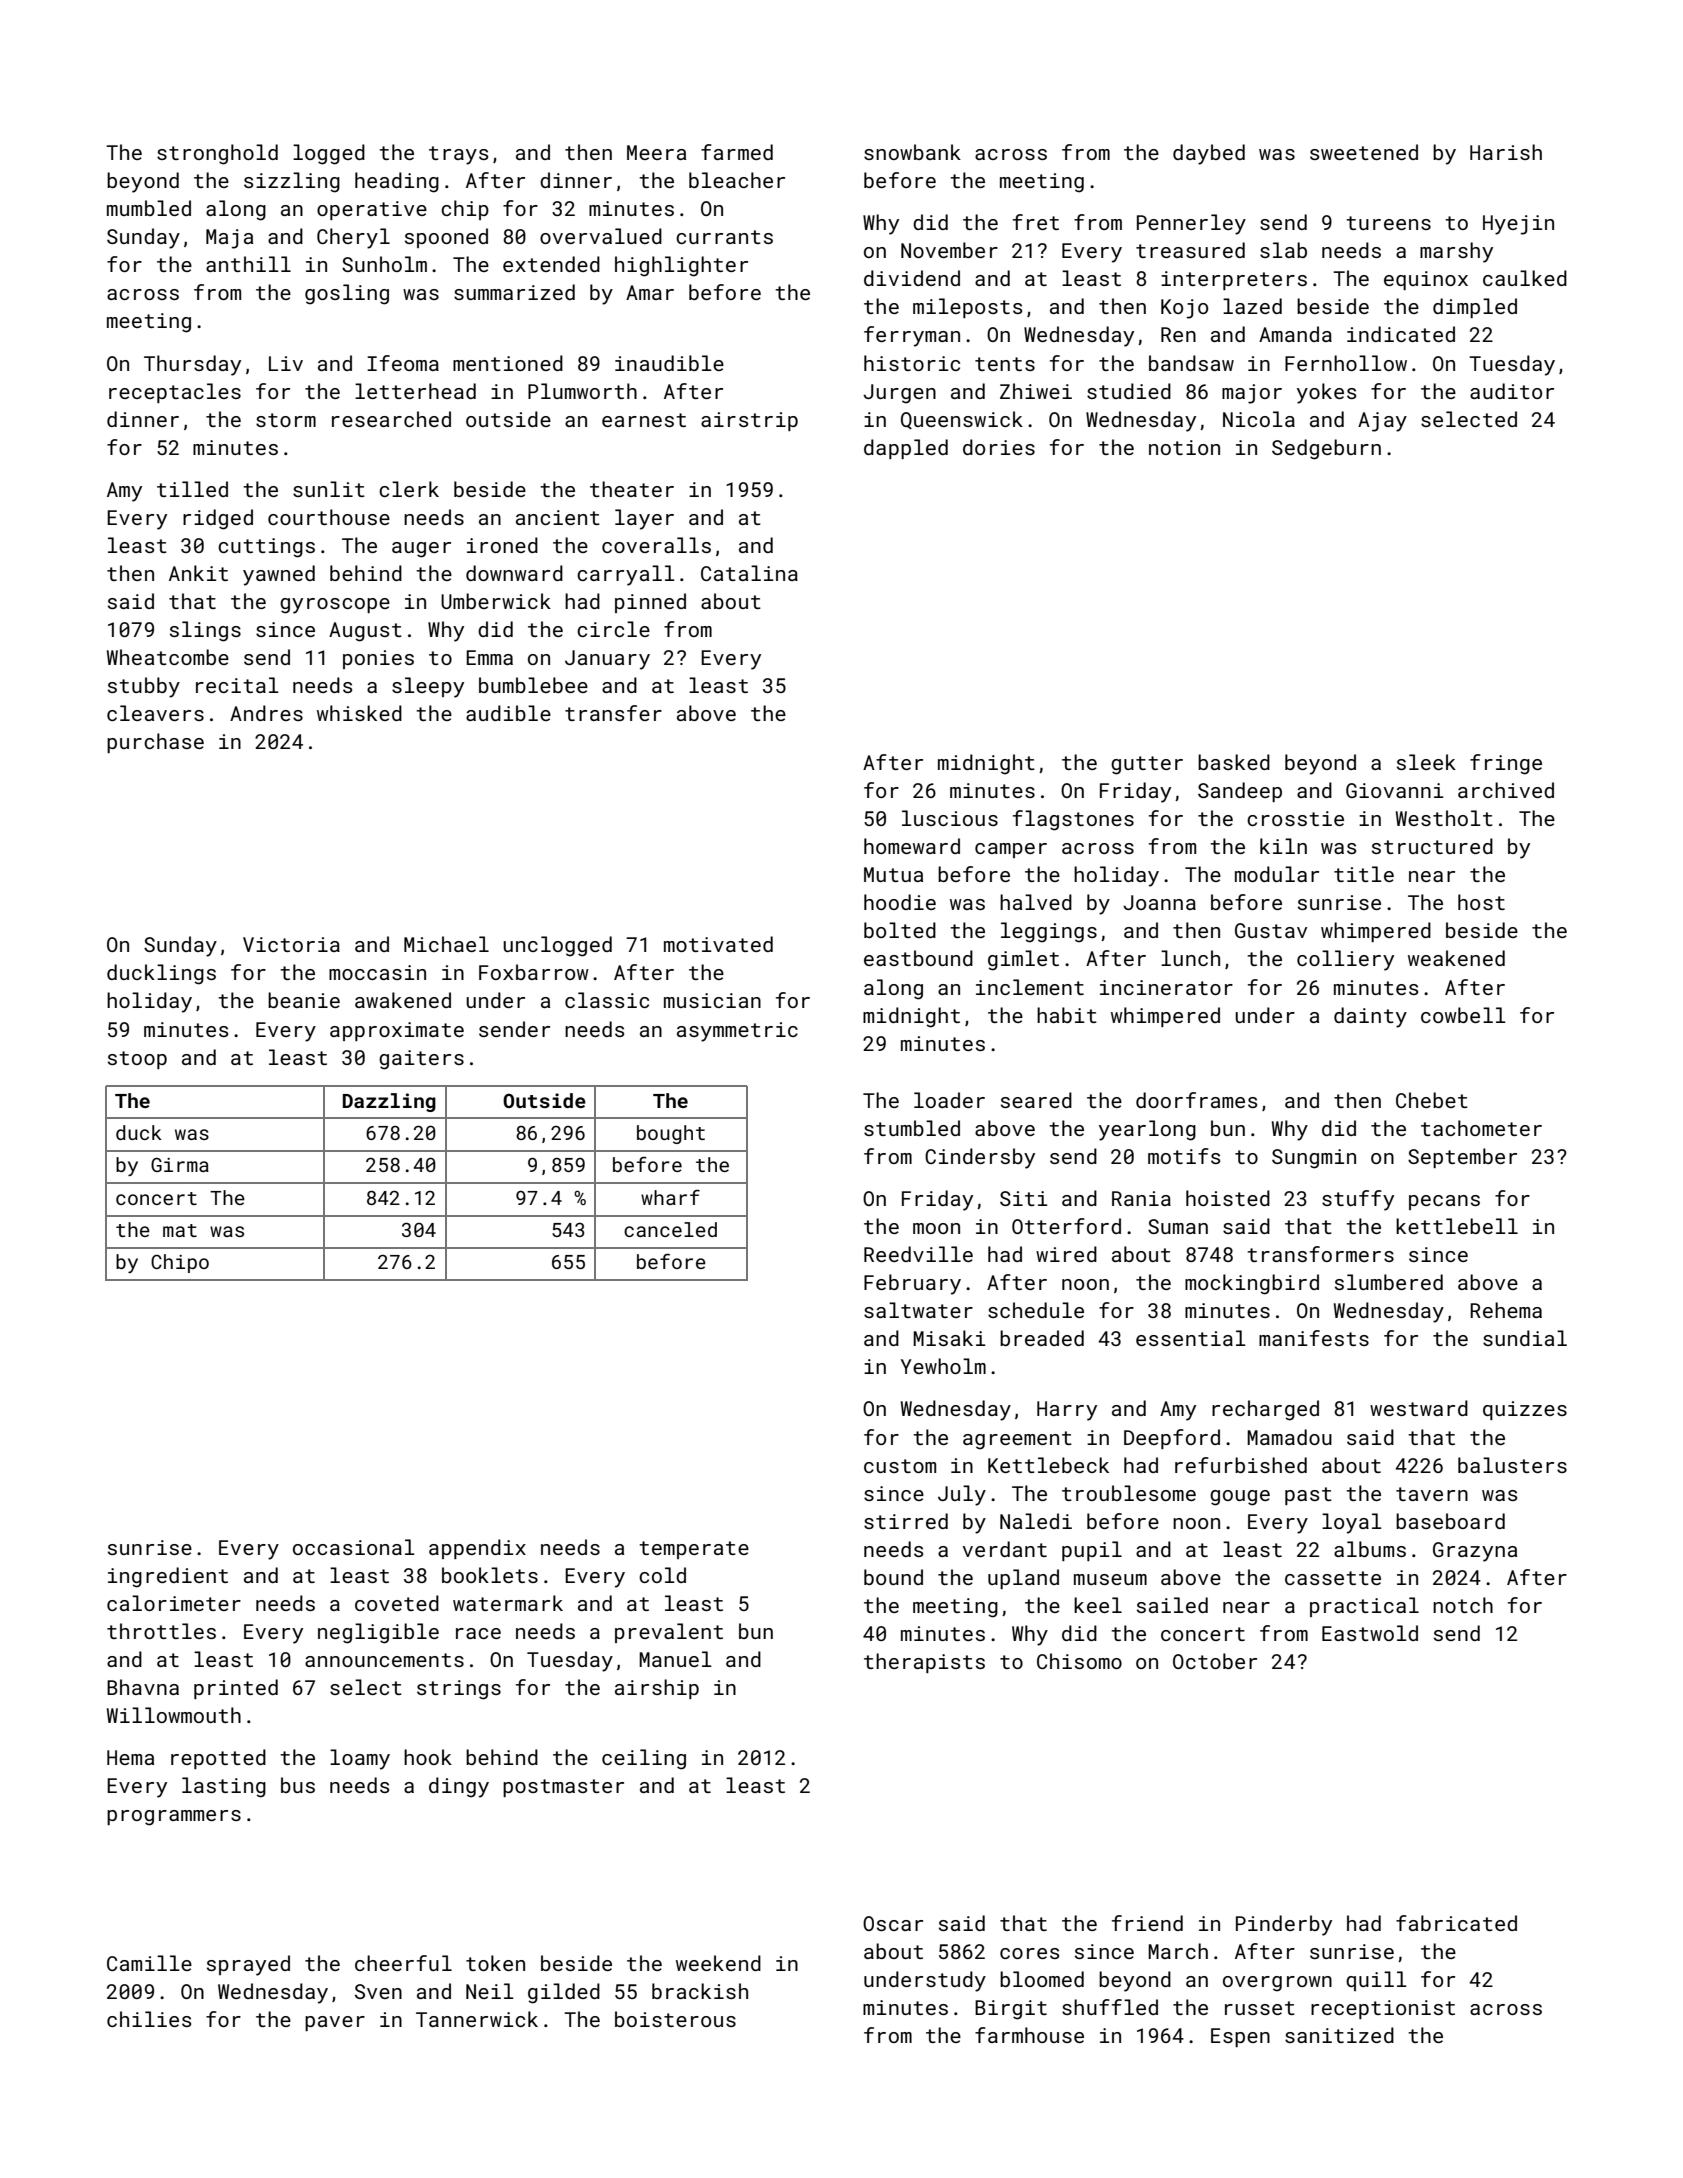 This page has width=1683, height=2178. I want to click on seared, so click(1036, 1100).
